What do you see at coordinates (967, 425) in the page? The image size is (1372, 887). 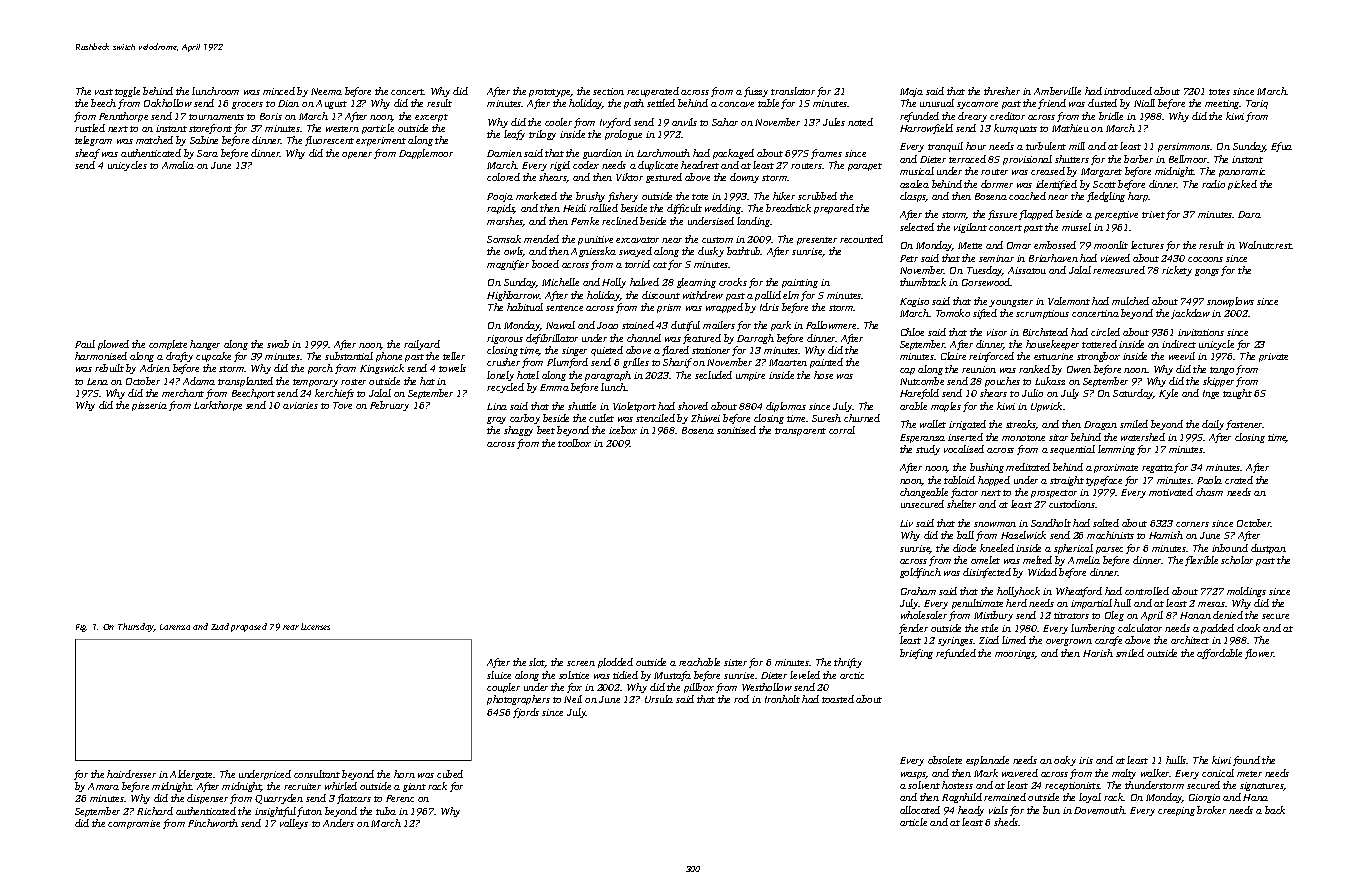 I see `irrigated` at bounding box center [967, 425].
